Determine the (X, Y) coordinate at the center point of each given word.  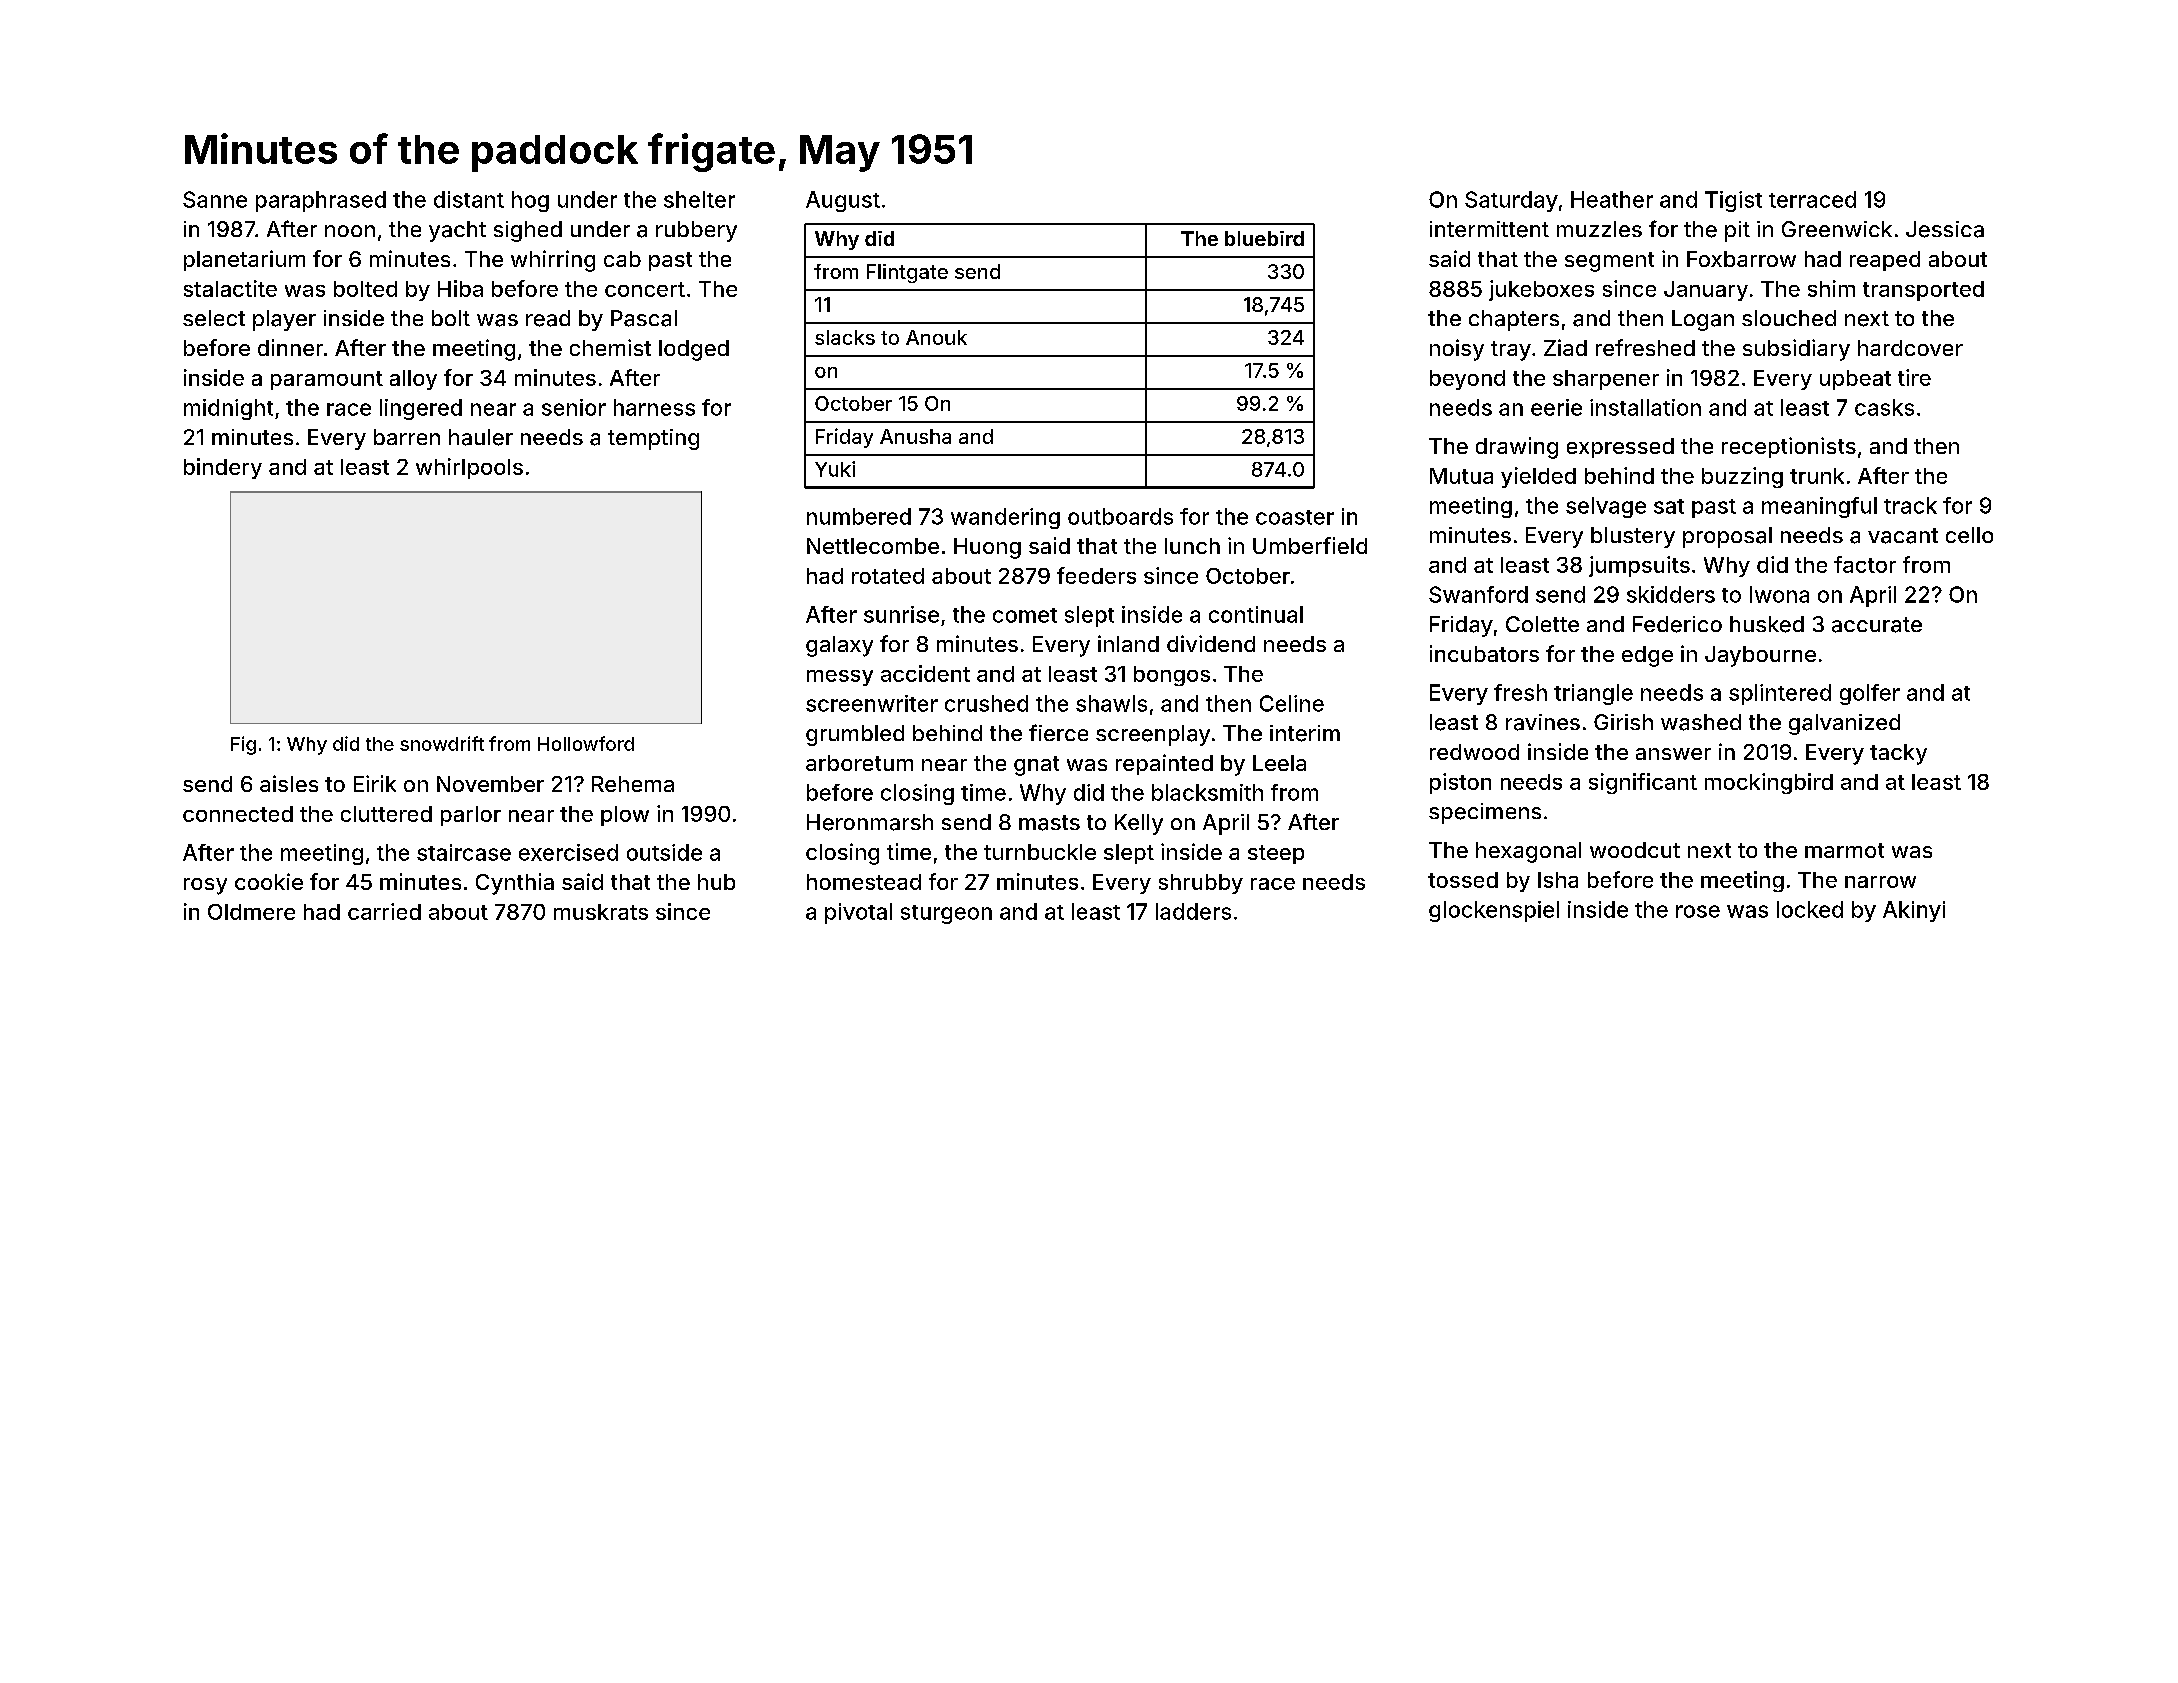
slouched (1789, 318)
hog (530, 201)
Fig (243, 745)
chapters (1514, 320)
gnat (1036, 766)
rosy (205, 886)
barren (407, 437)
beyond (1467, 380)
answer (1673, 754)
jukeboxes (1541, 290)
